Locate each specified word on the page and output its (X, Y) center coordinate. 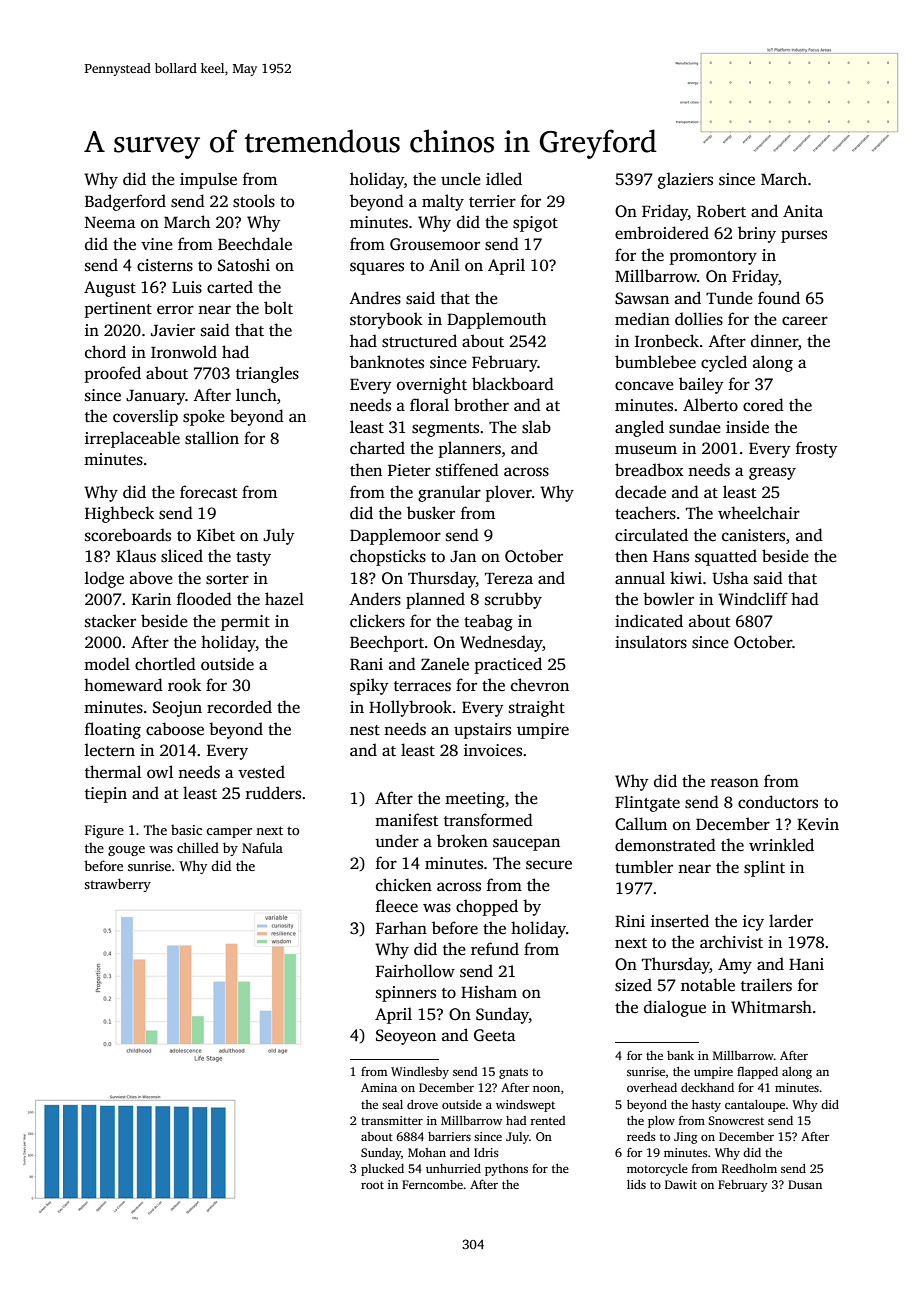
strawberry (117, 885)
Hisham (489, 992)
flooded (204, 599)
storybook (386, 320)
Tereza (509, 578)
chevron (540, 685)
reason (735, 783)
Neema (110, 222)
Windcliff (753, 599)
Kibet (216, 535)
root (372, 1185)
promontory (713, 258)
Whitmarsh (771, 1007)
